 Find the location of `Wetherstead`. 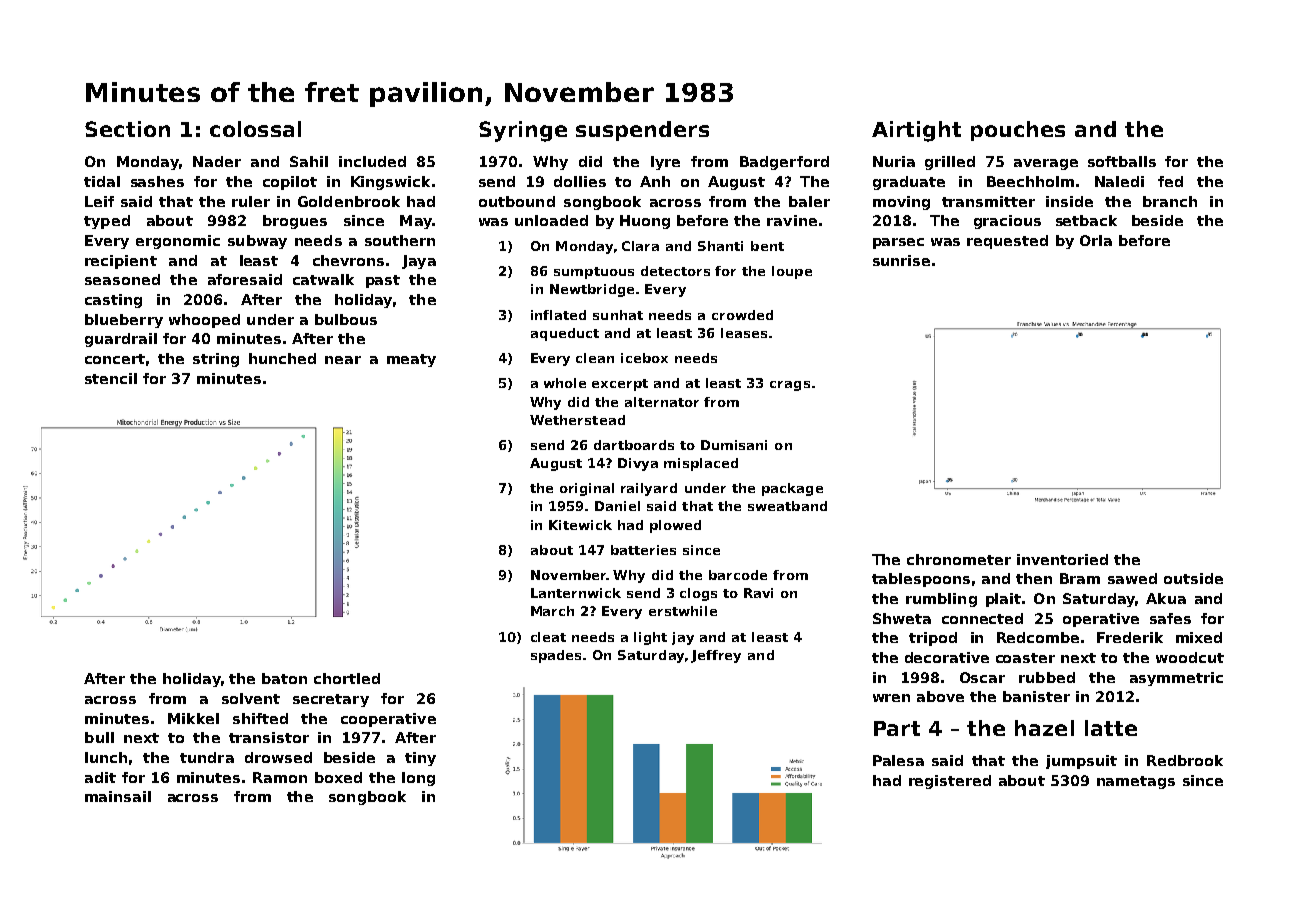

Wetherstead is located at coordinates (577, 420).
